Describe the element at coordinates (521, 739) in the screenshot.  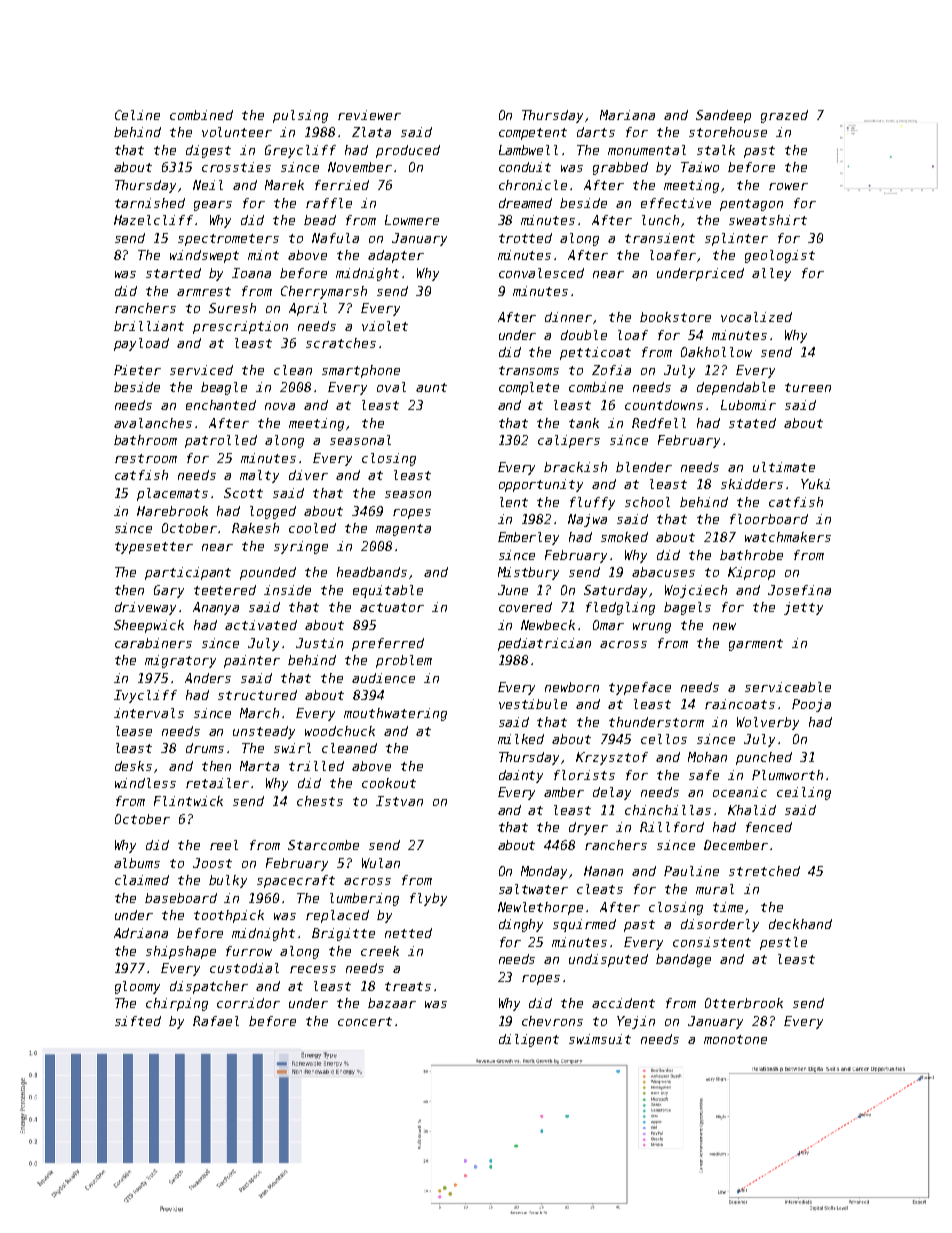
I see `milked` at that location.
